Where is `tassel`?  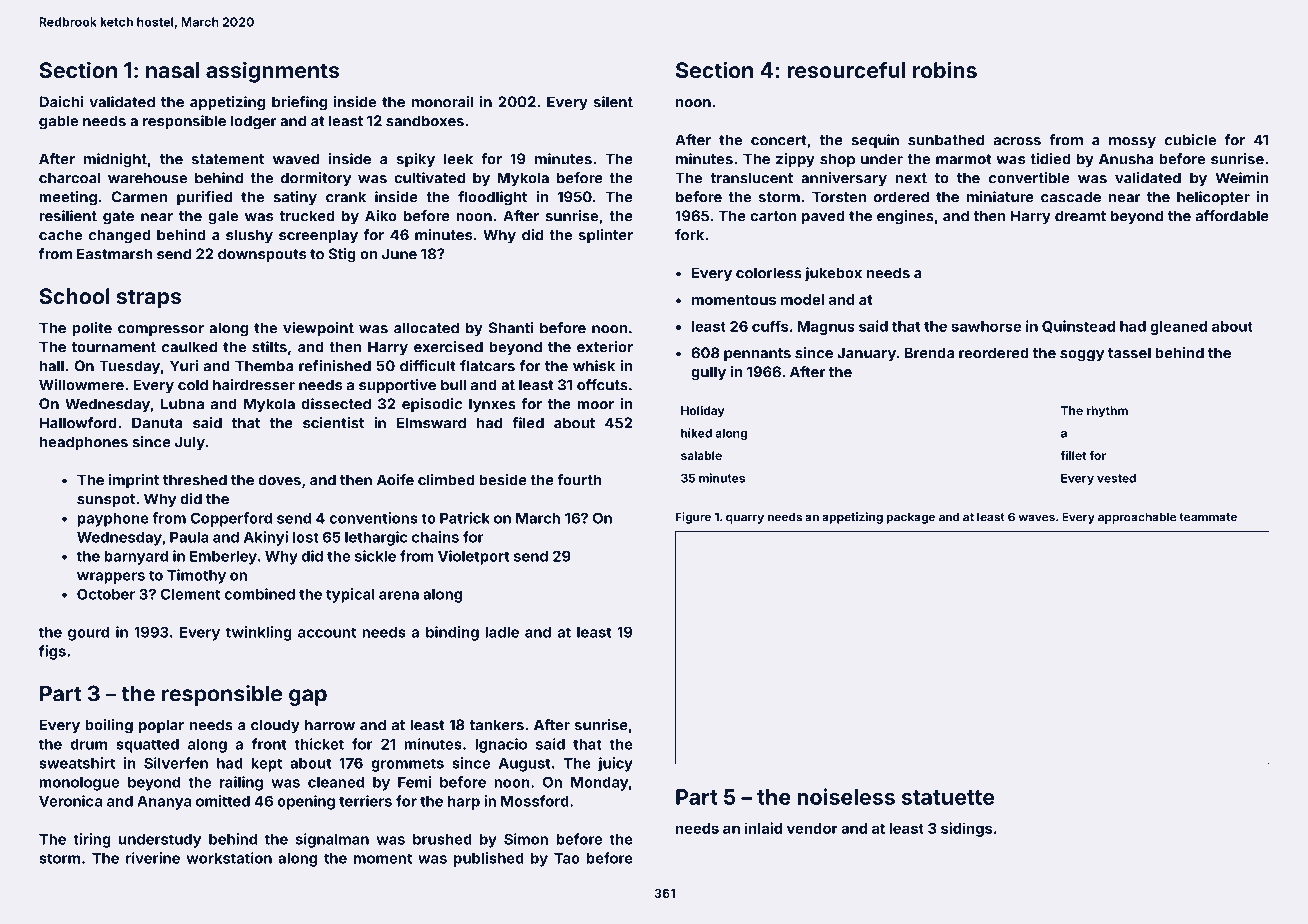 tassel is located at coordinates (1129, 353).
